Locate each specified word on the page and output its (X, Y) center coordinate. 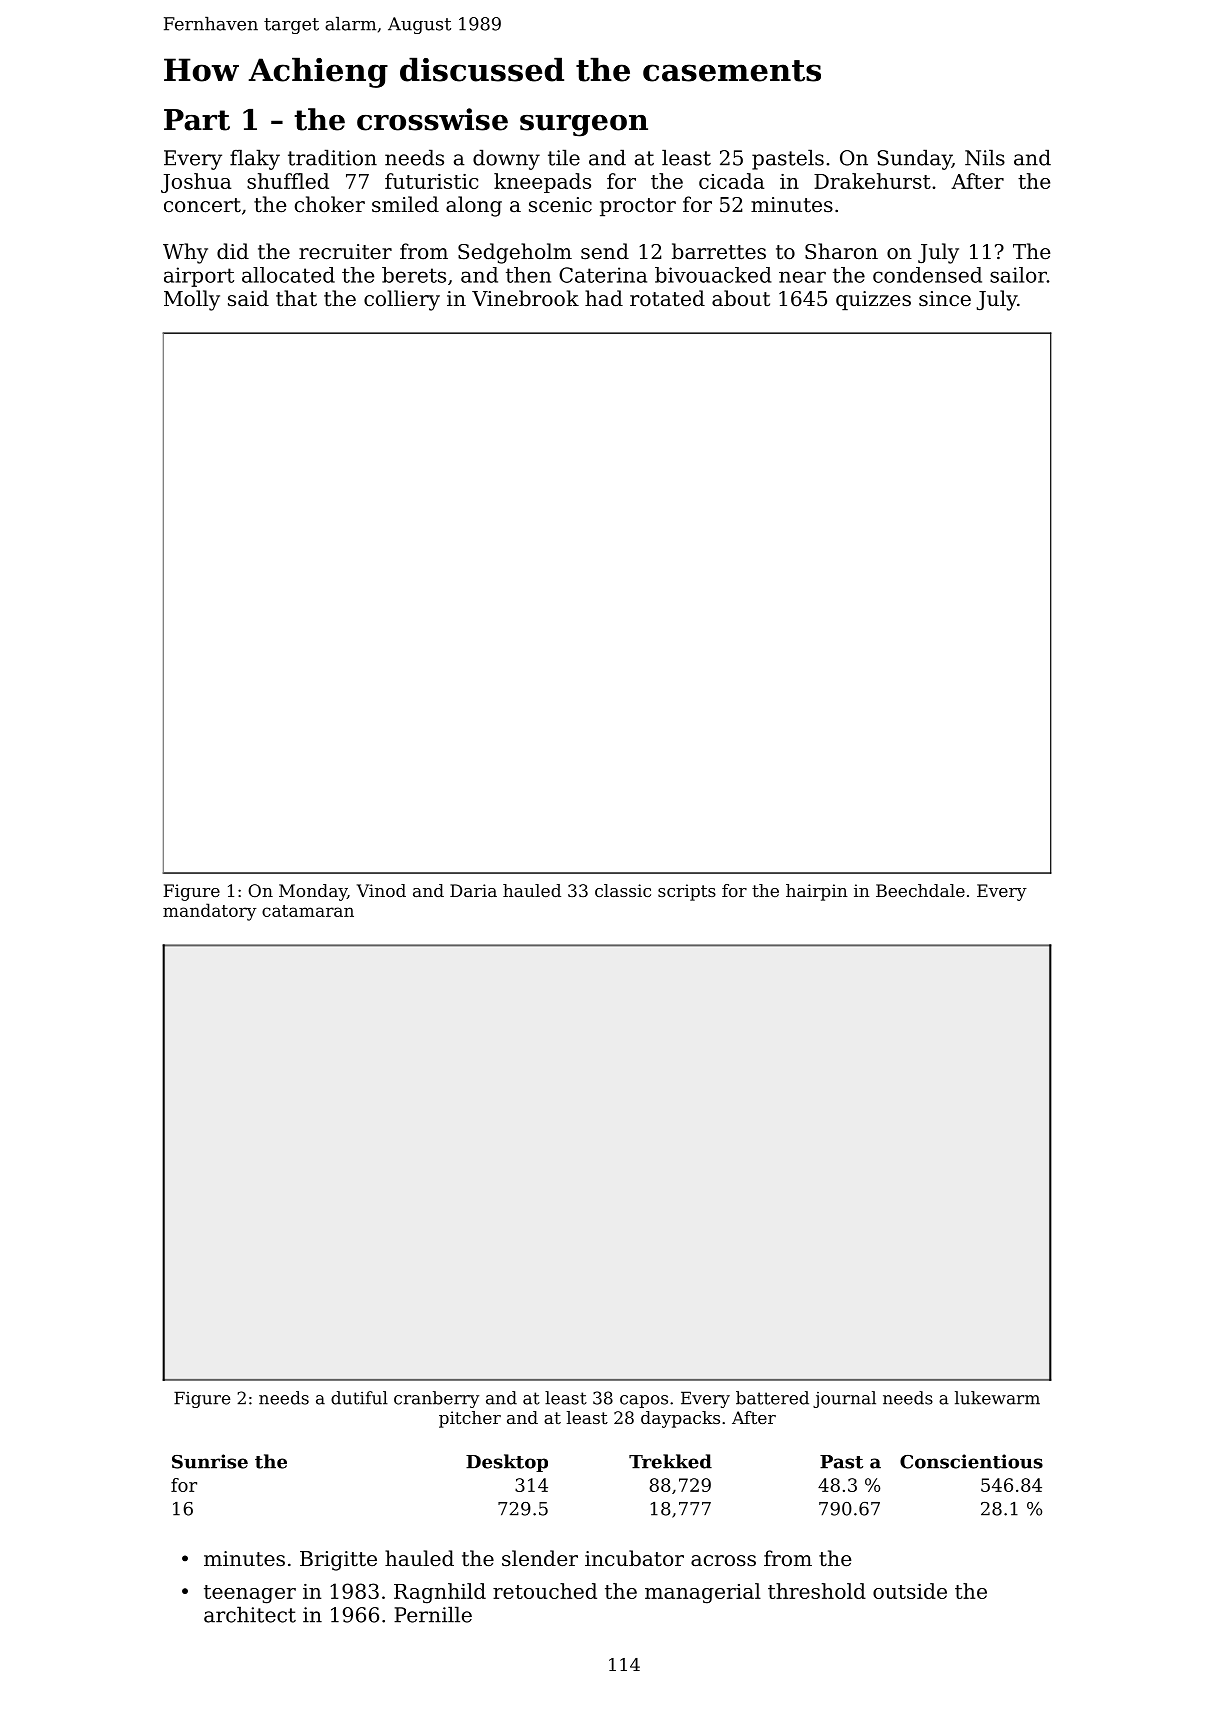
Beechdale (920, 890)
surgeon (584, 126)
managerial (703, 1593)
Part (197, 120)
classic (623, 890)
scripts (687, 892)
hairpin (817, 892)
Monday (313, 892)
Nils (985, 157)
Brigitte (338, 1561)
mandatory (210, 912)
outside (910, 1591)
